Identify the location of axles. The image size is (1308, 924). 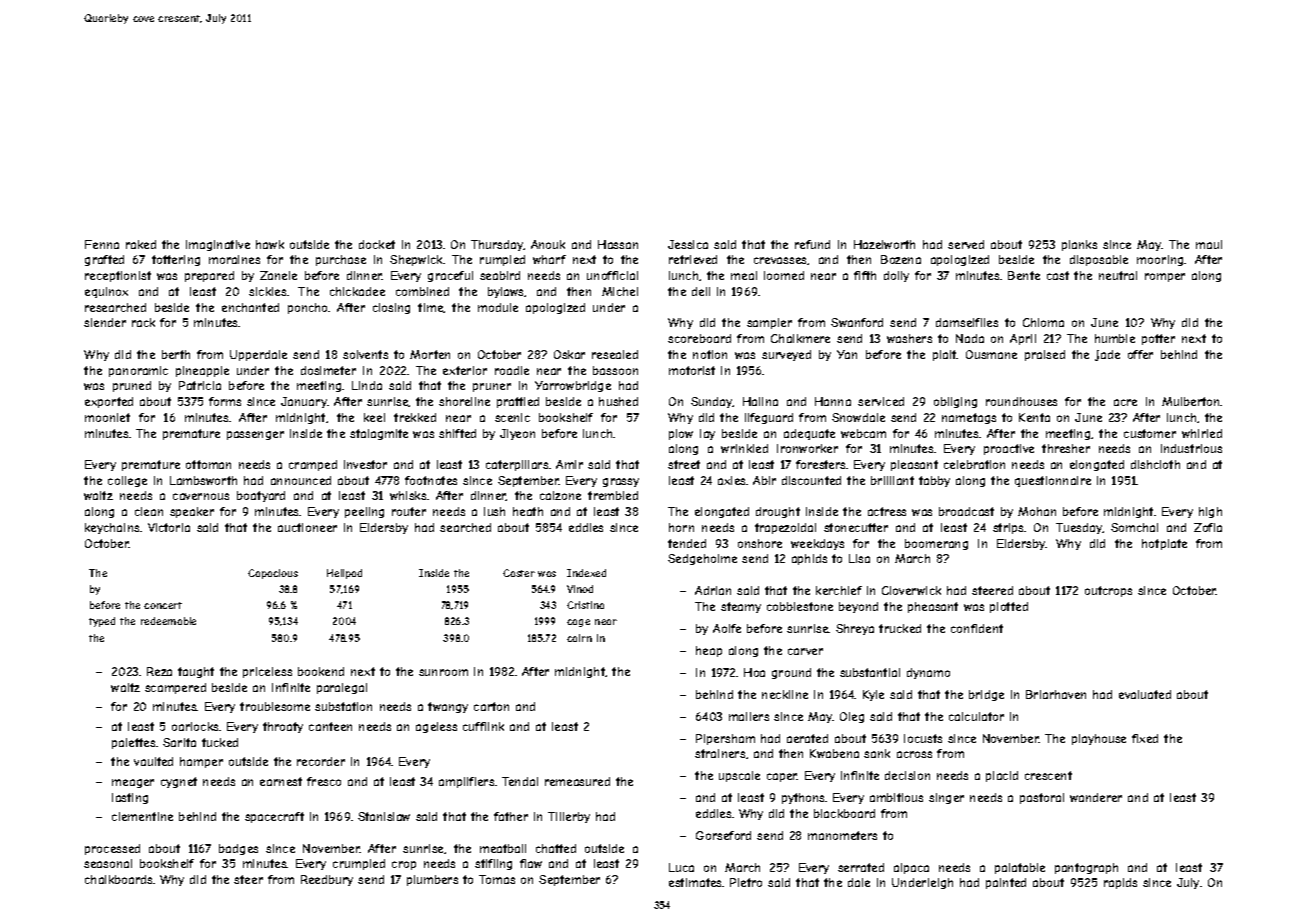
(731, 480).
